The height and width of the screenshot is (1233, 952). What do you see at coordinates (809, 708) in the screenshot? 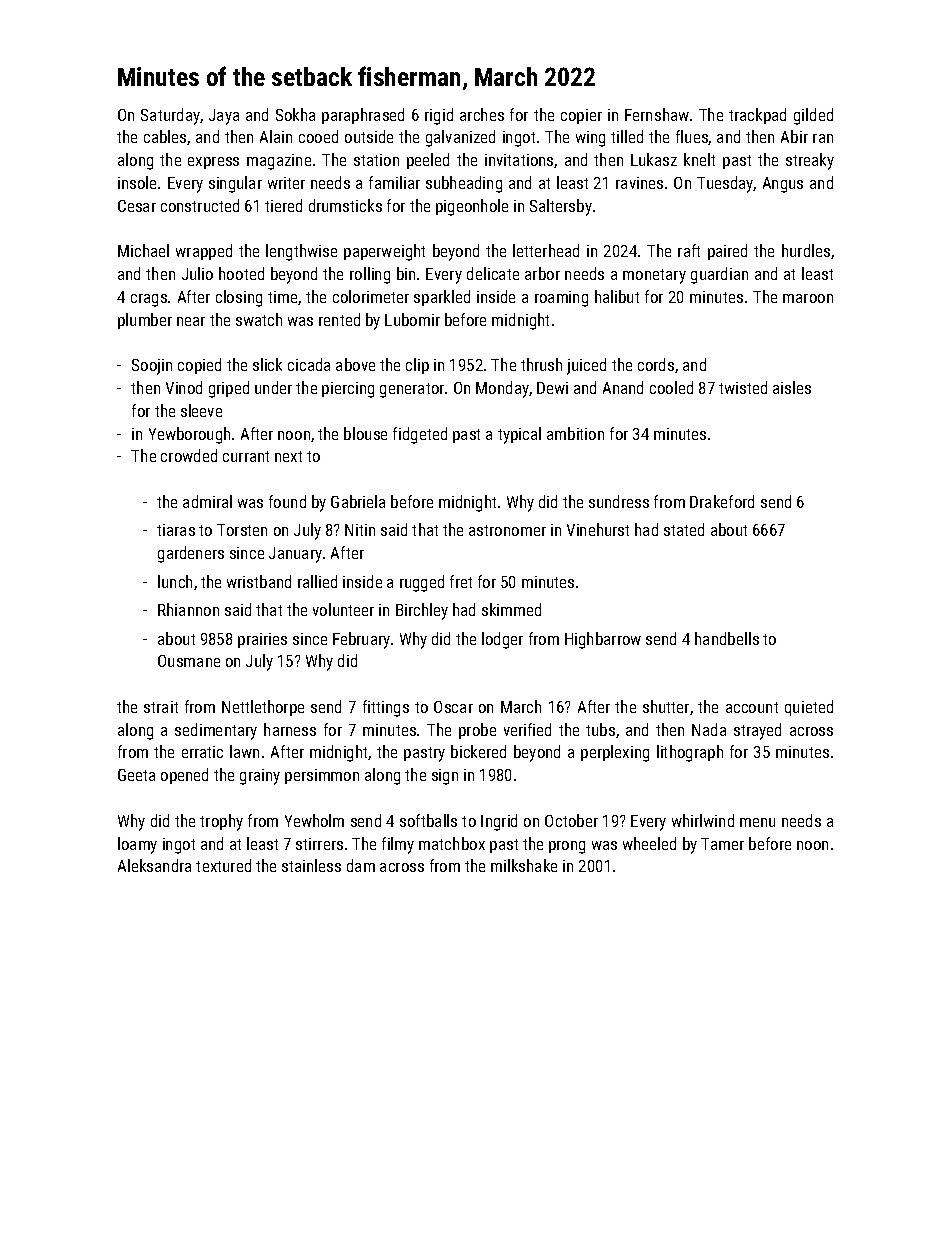
I see `quieted` at bounding box center [809, 708].
